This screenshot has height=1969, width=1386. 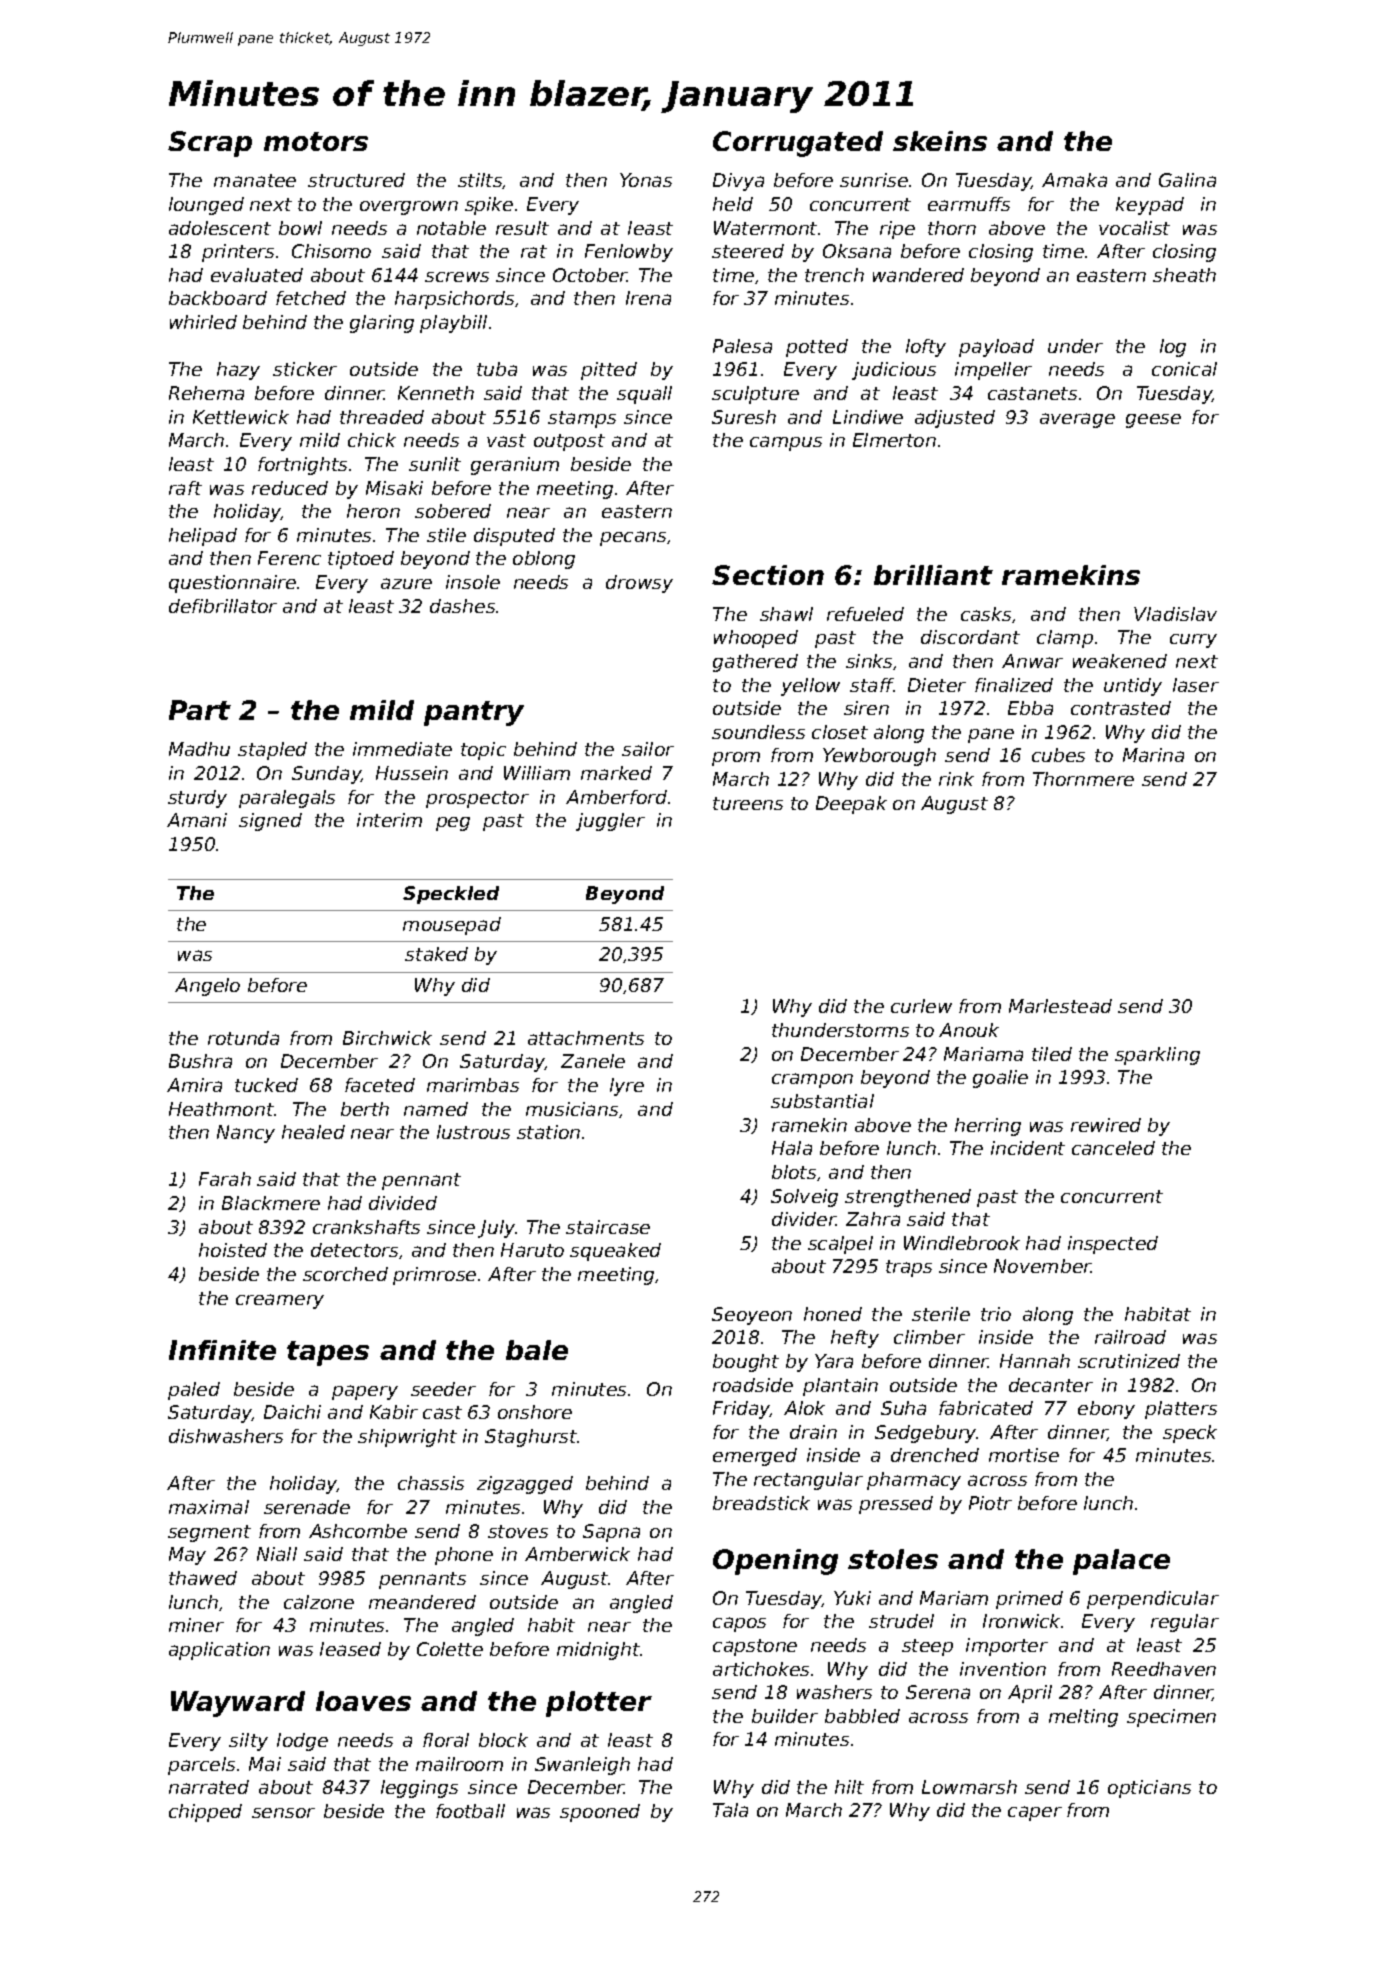 I want to click on Windlebrook, so click(x=962, y=1243).
